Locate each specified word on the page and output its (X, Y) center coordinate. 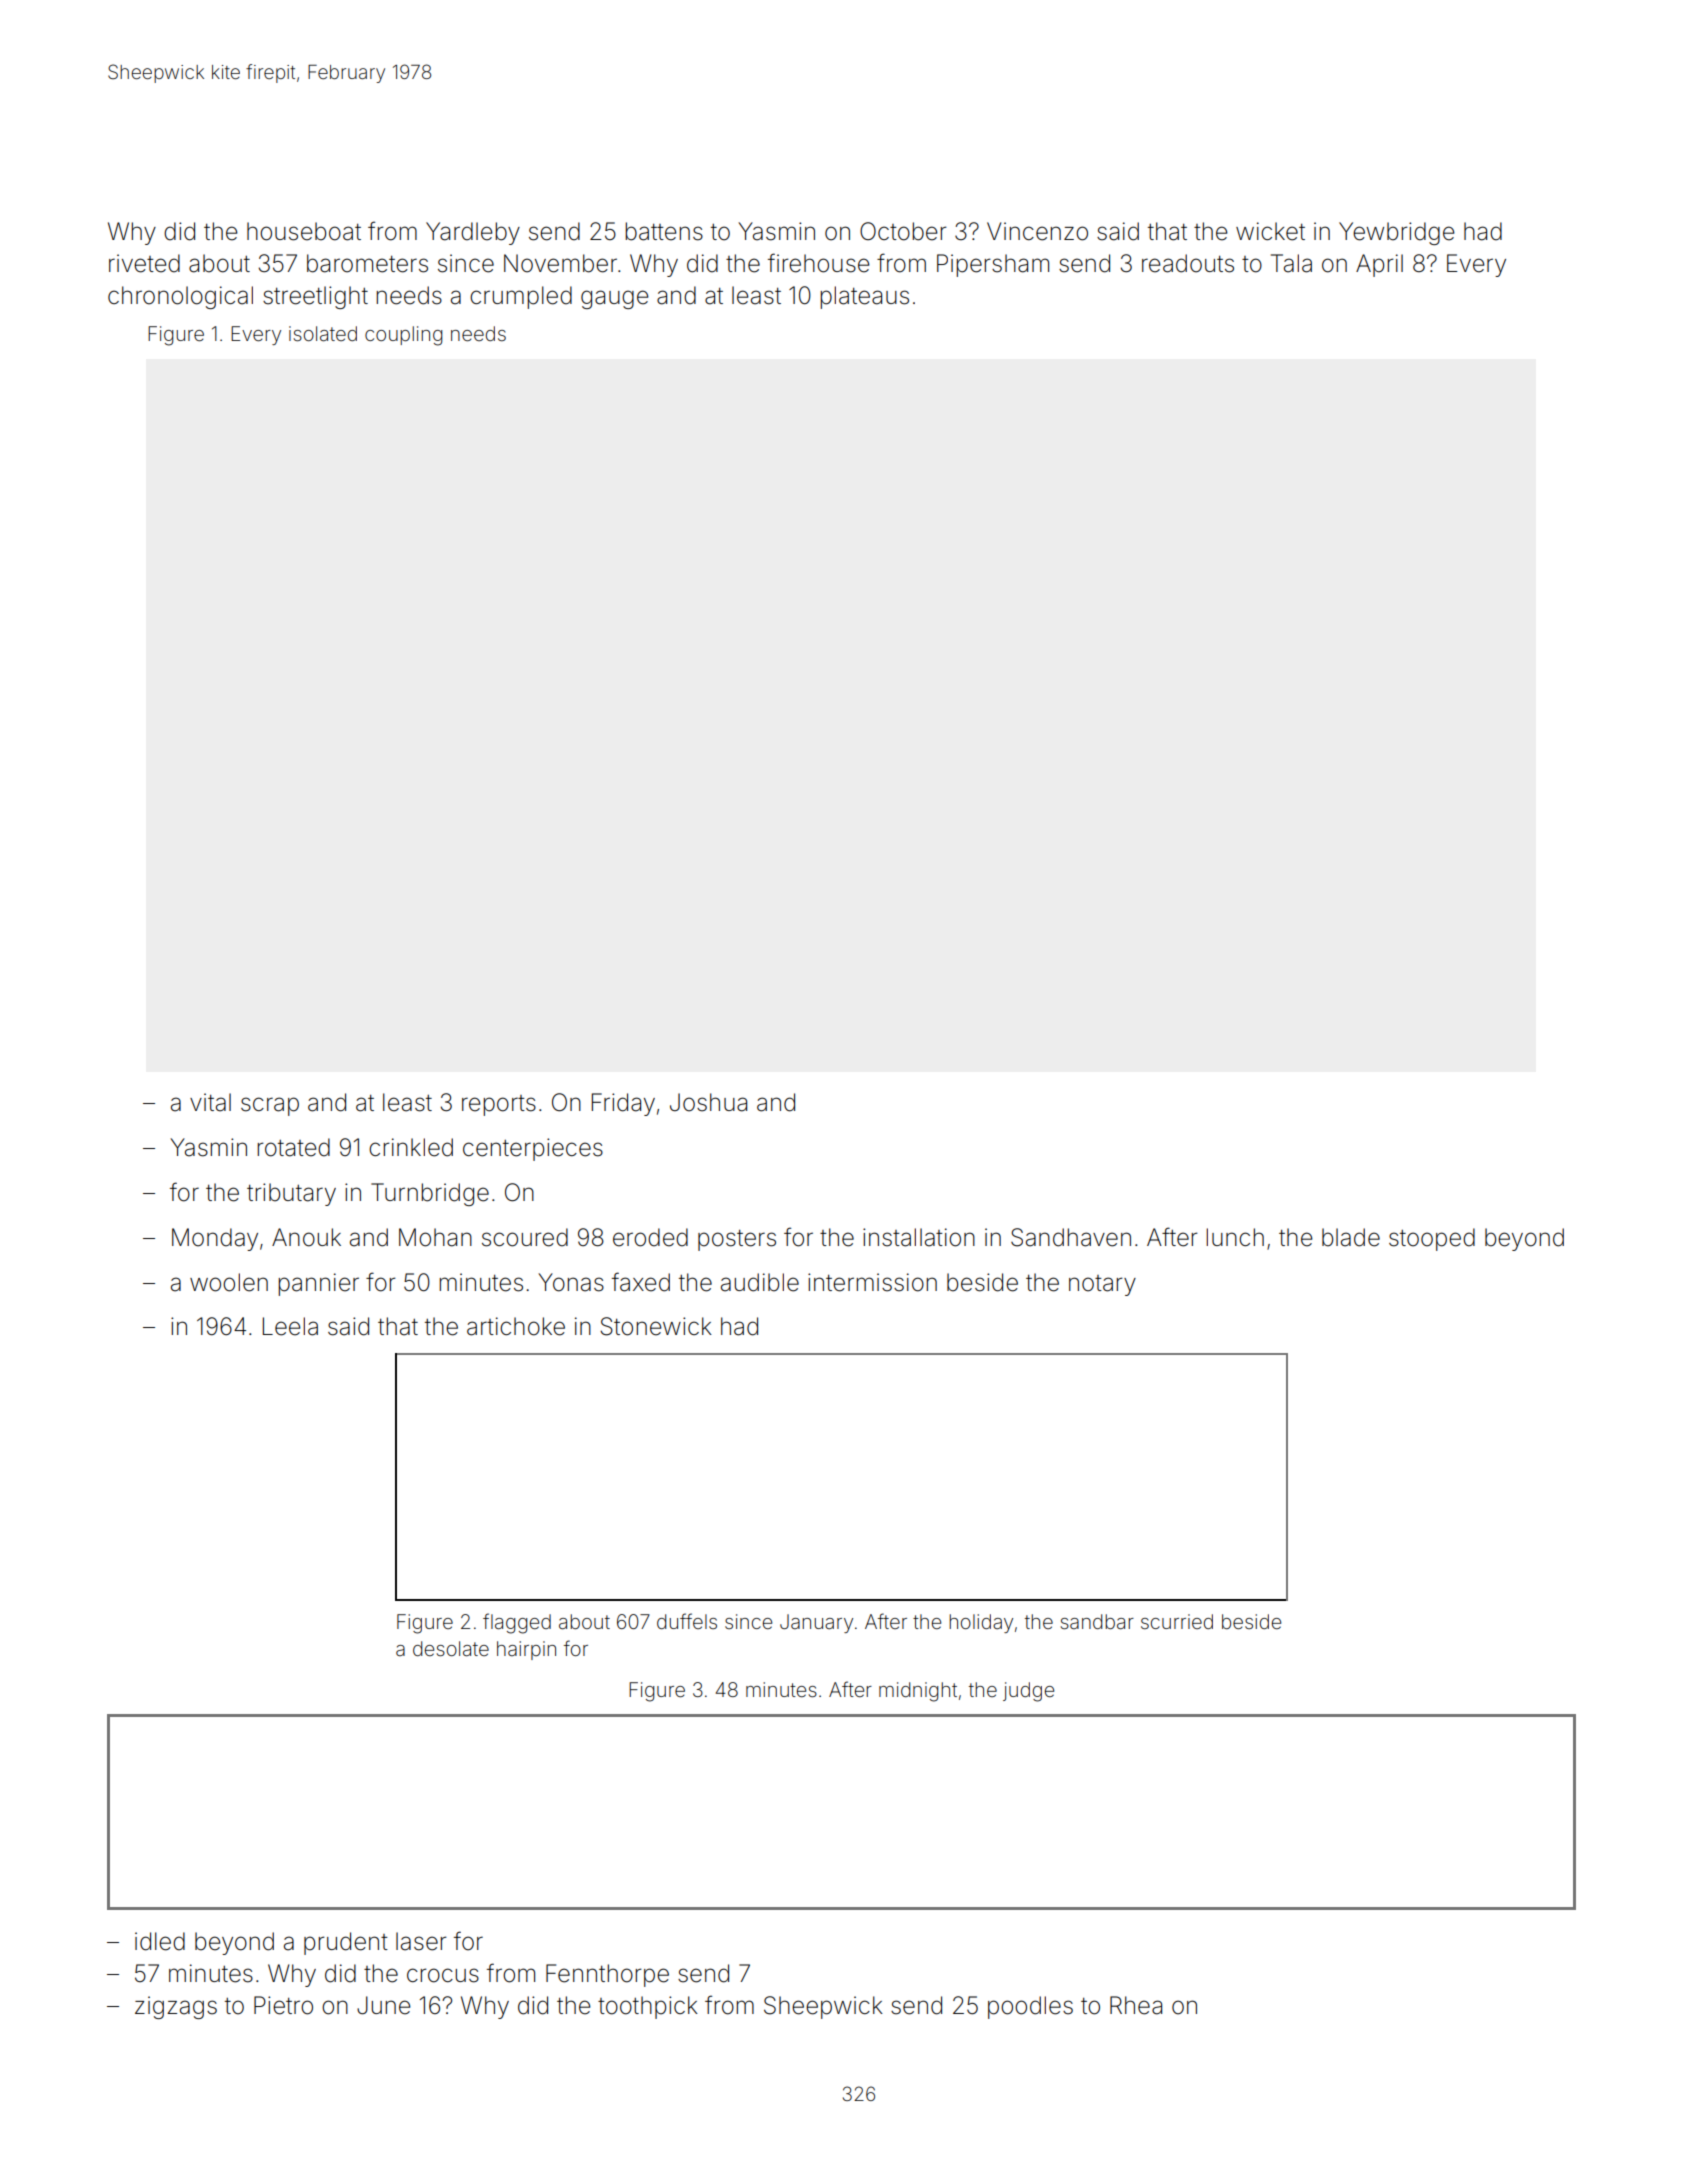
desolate (451, 1648)
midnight (918, 1692)
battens (664, 231)
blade (1351, 1237)
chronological (180, 297)
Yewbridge (1396, 233)
